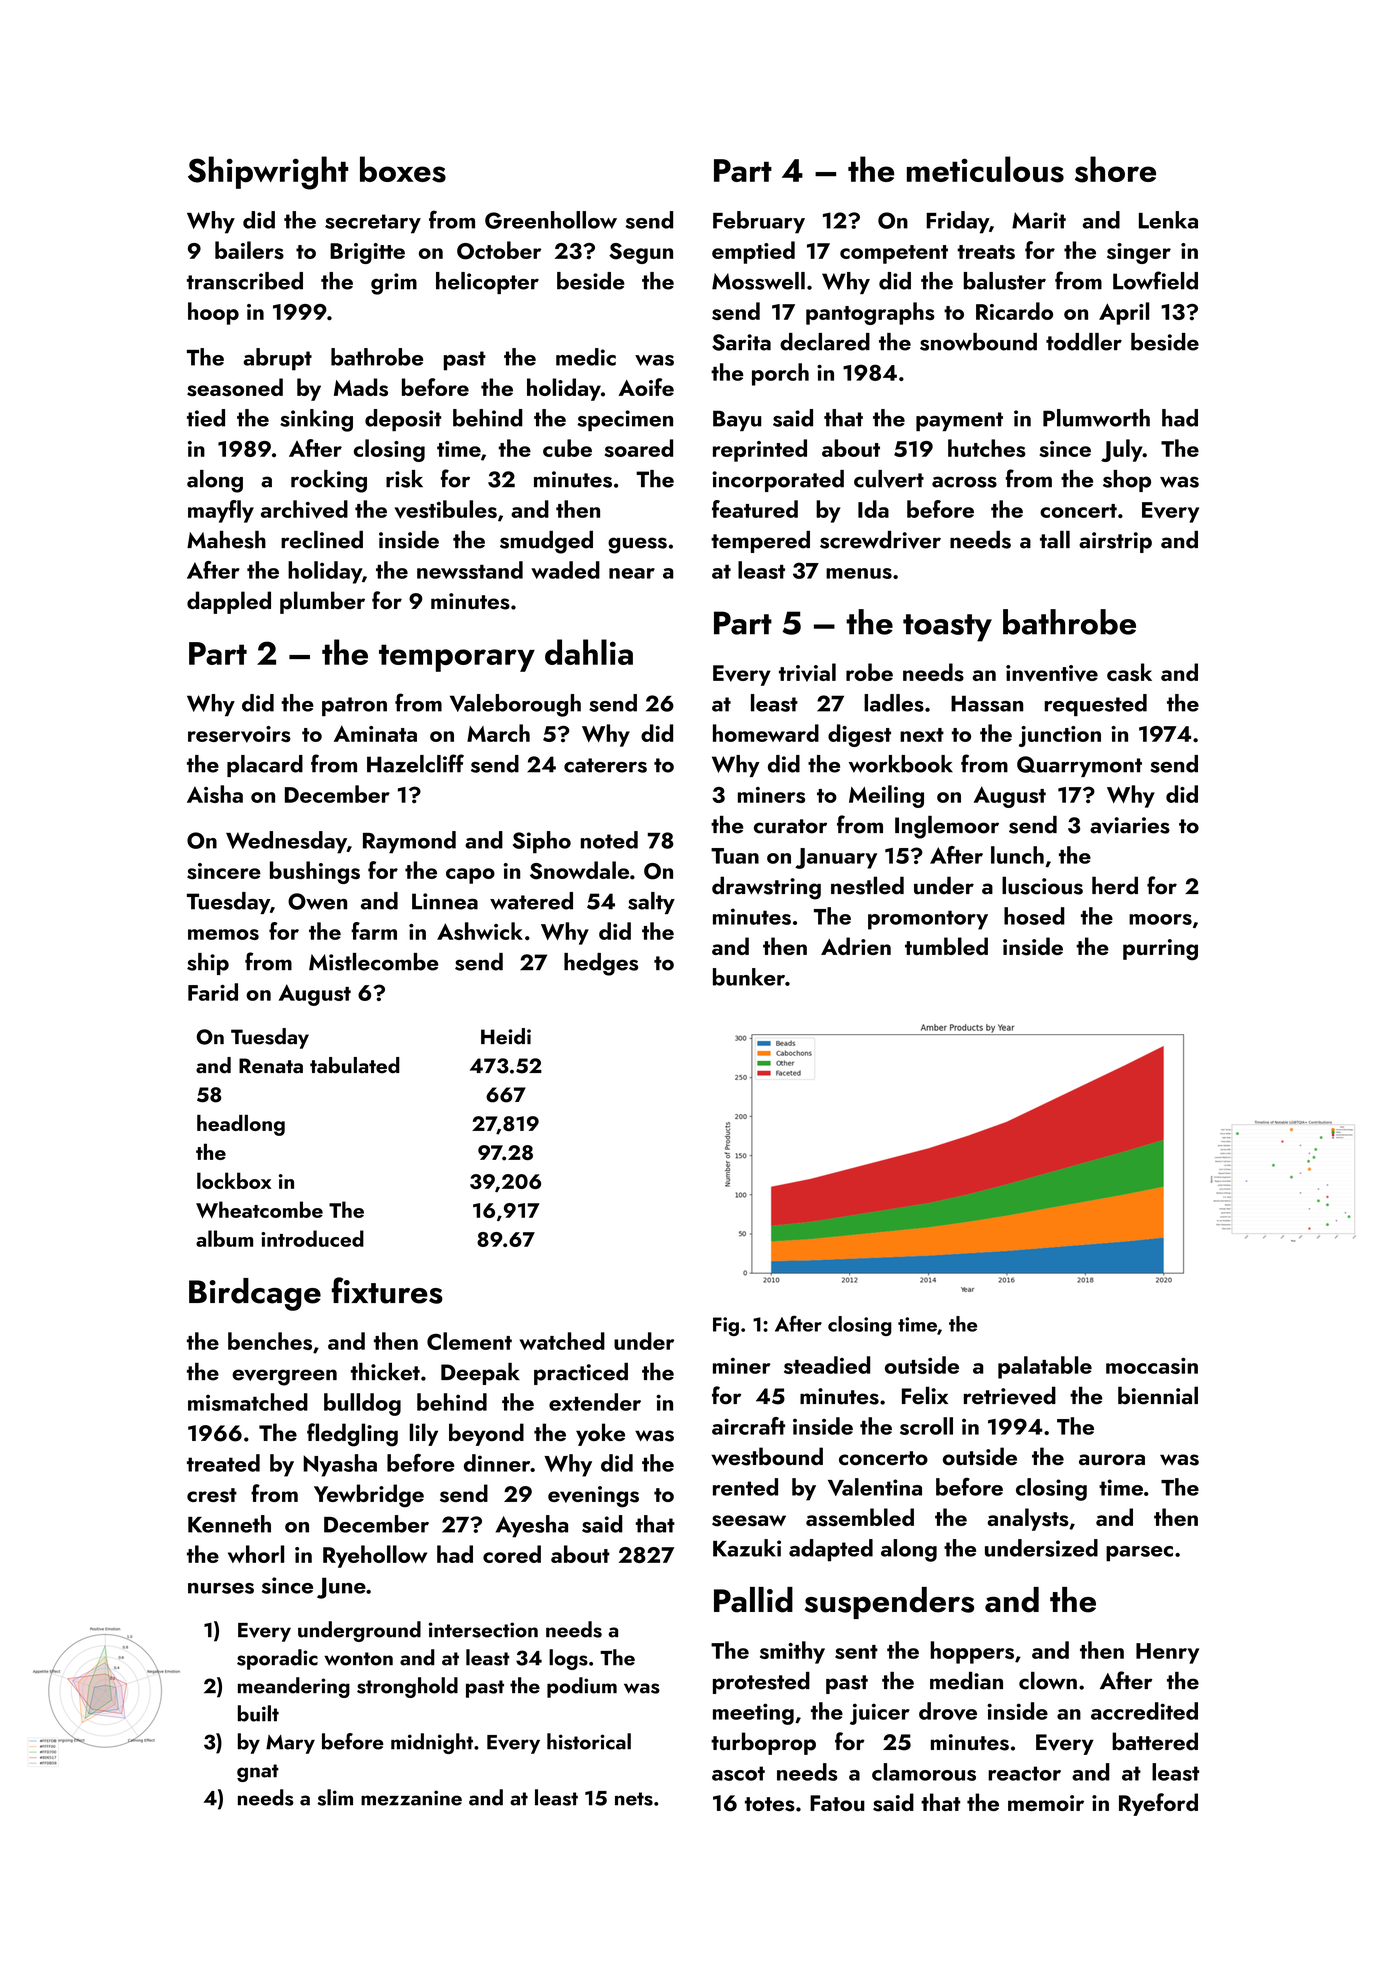  What do you see at coordinates (403, 169) in the image?
I see `boxes` at bounding box center [403, 169].
